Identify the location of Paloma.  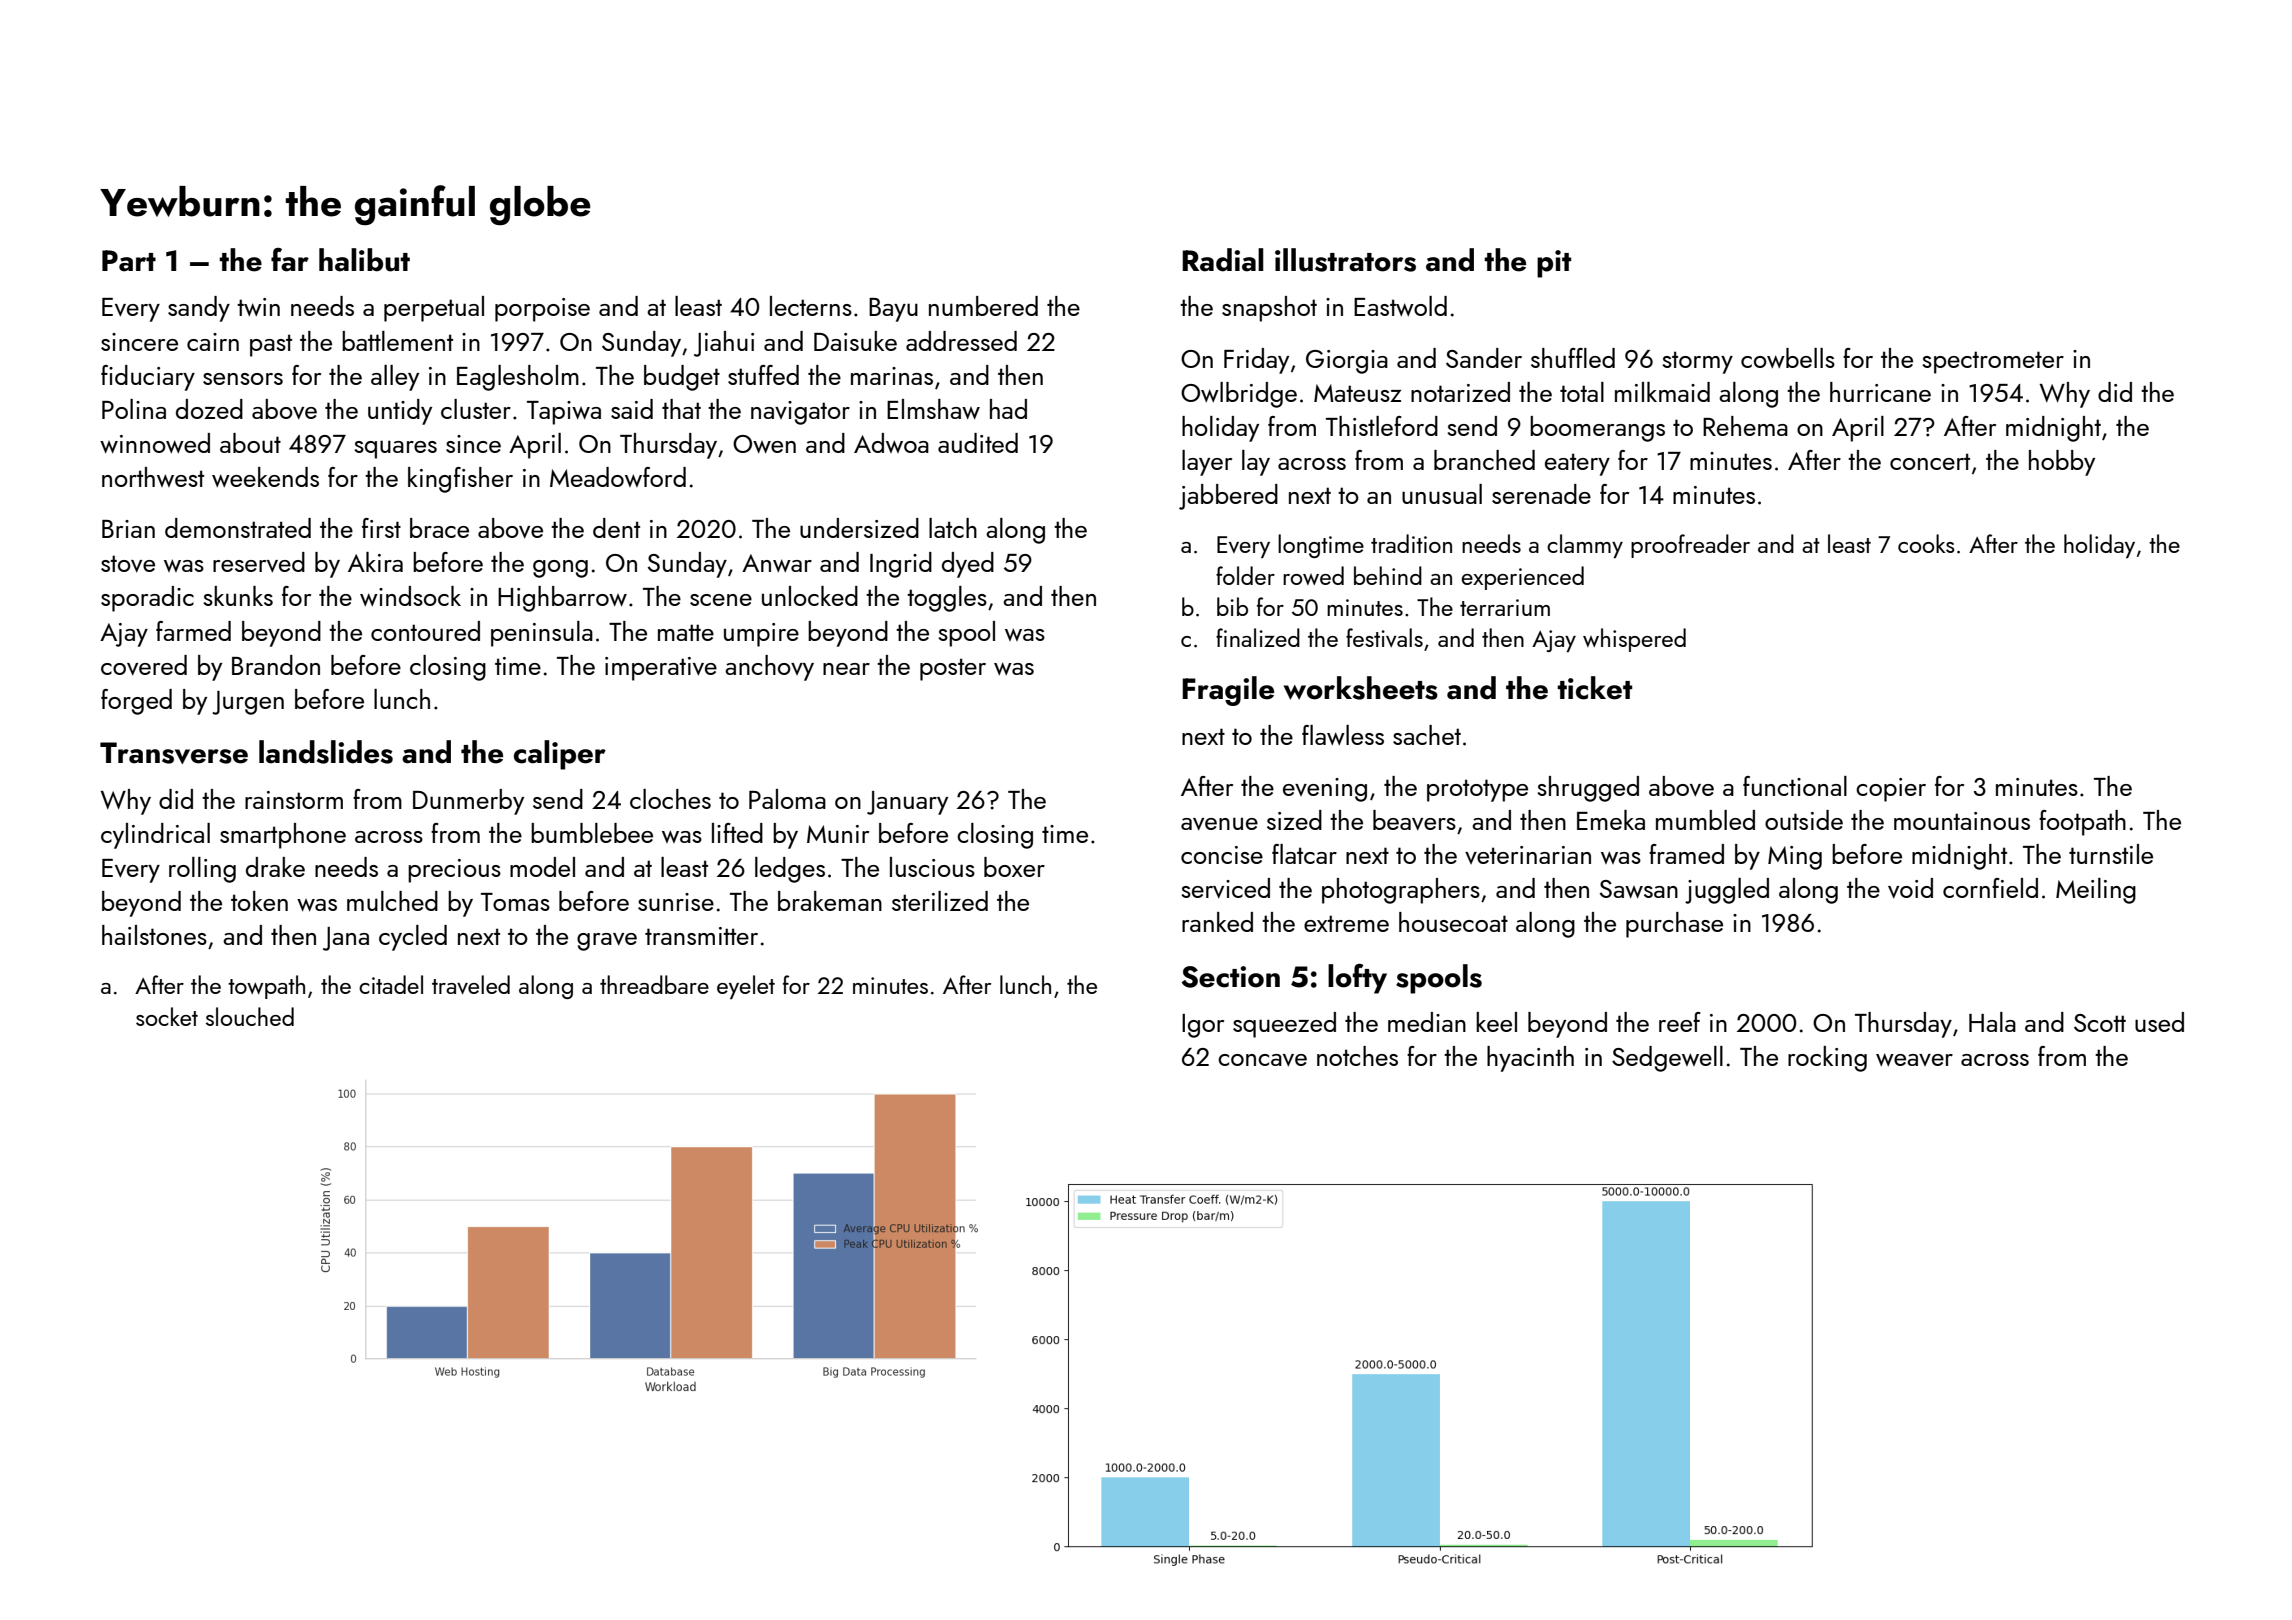
(787, 799).
